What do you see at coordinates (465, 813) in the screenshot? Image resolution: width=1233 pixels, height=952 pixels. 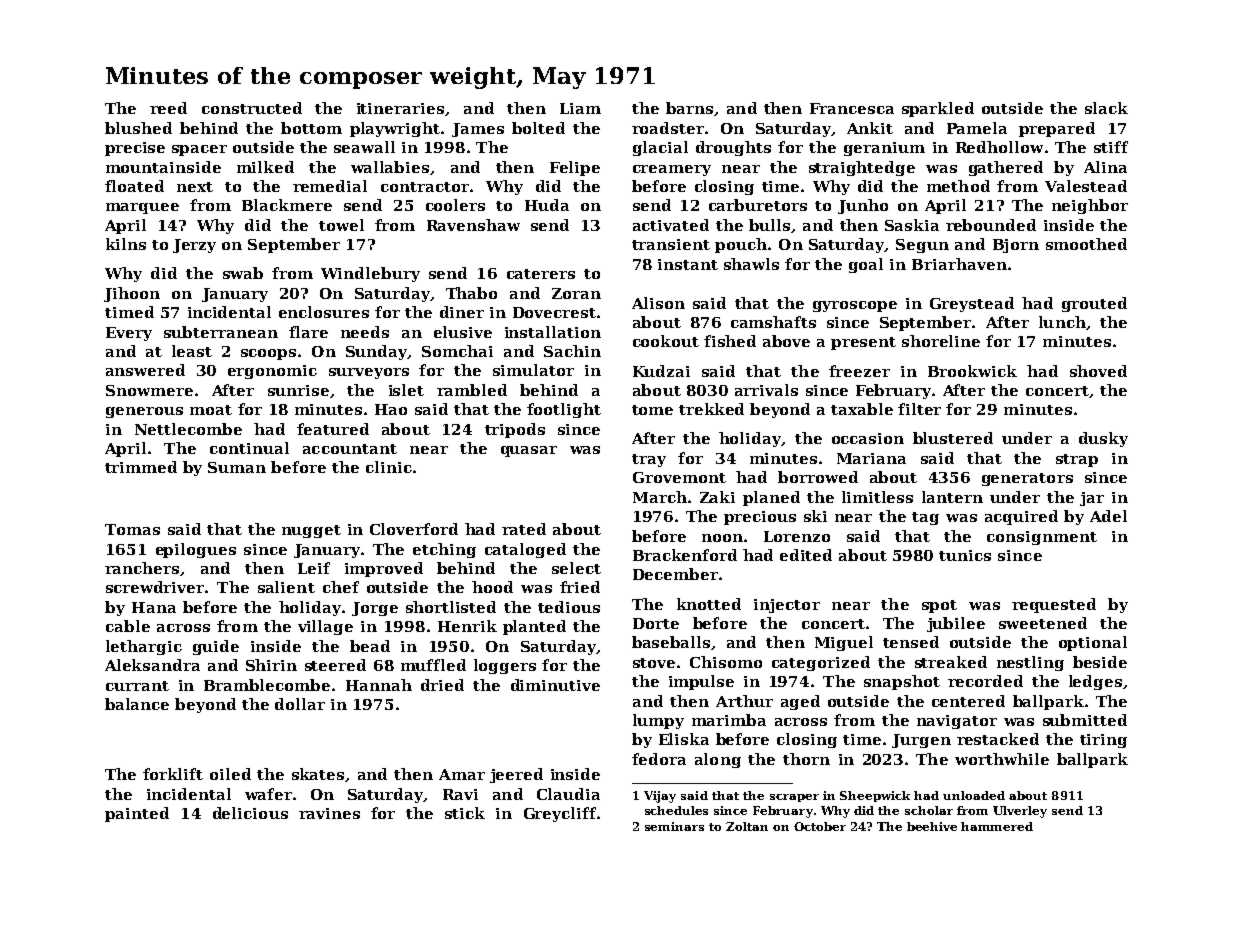 I see `stick` at bounding box center [465, 813].
